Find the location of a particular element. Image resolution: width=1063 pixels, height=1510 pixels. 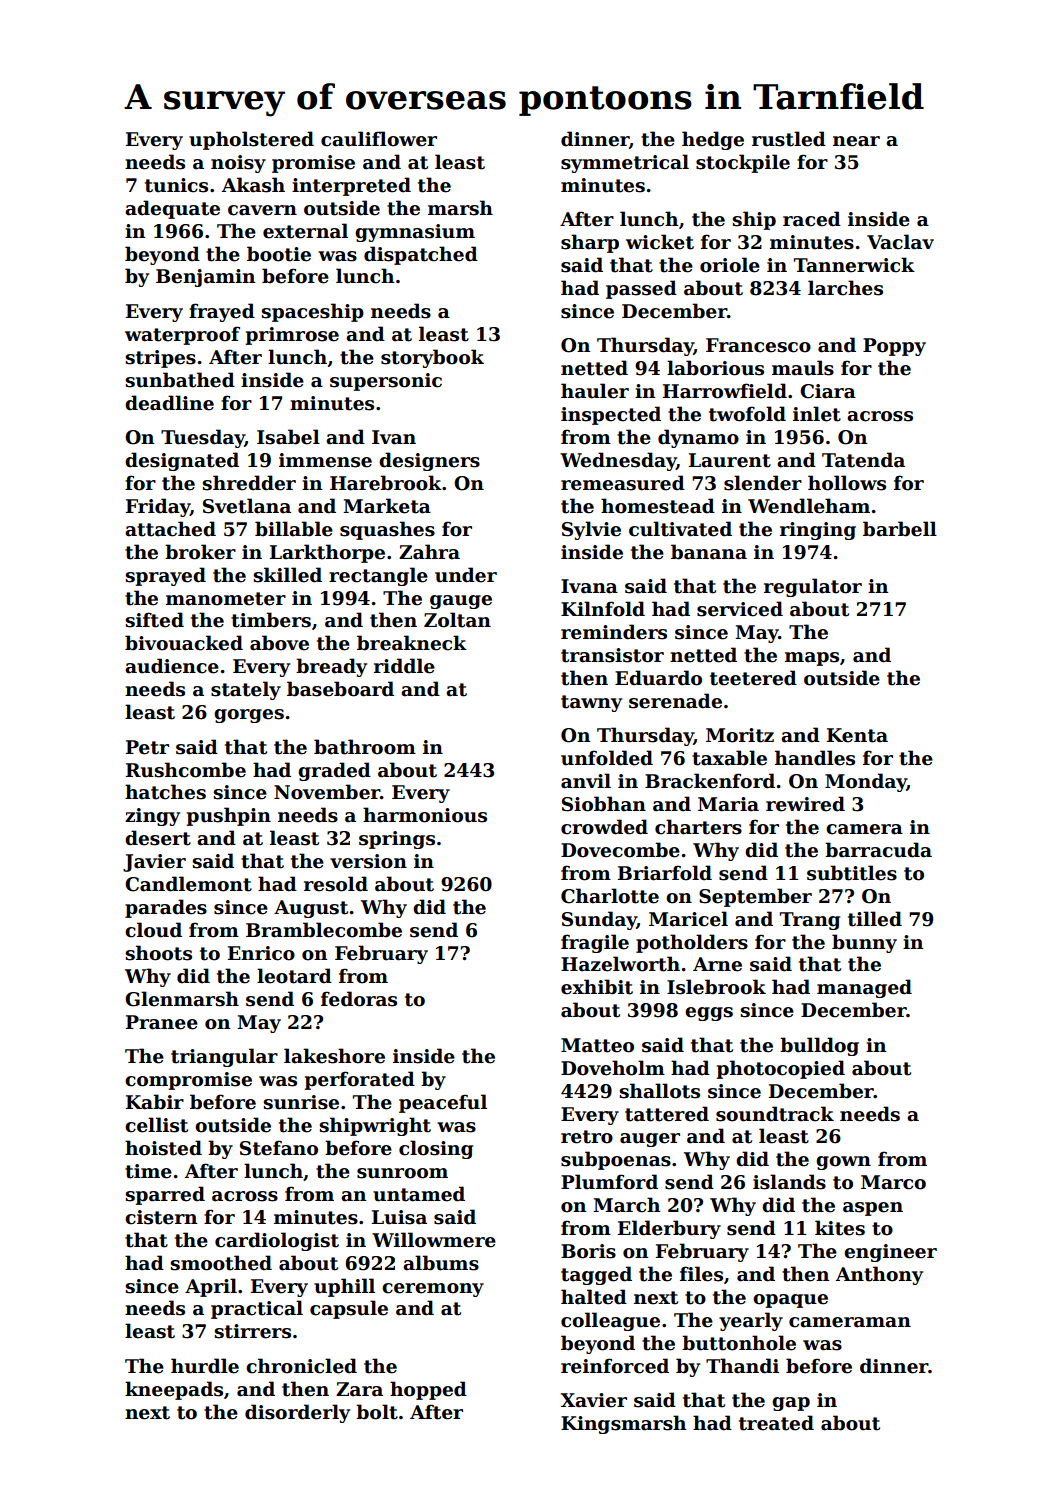

harmonious is located at coordinates (425, 815).
